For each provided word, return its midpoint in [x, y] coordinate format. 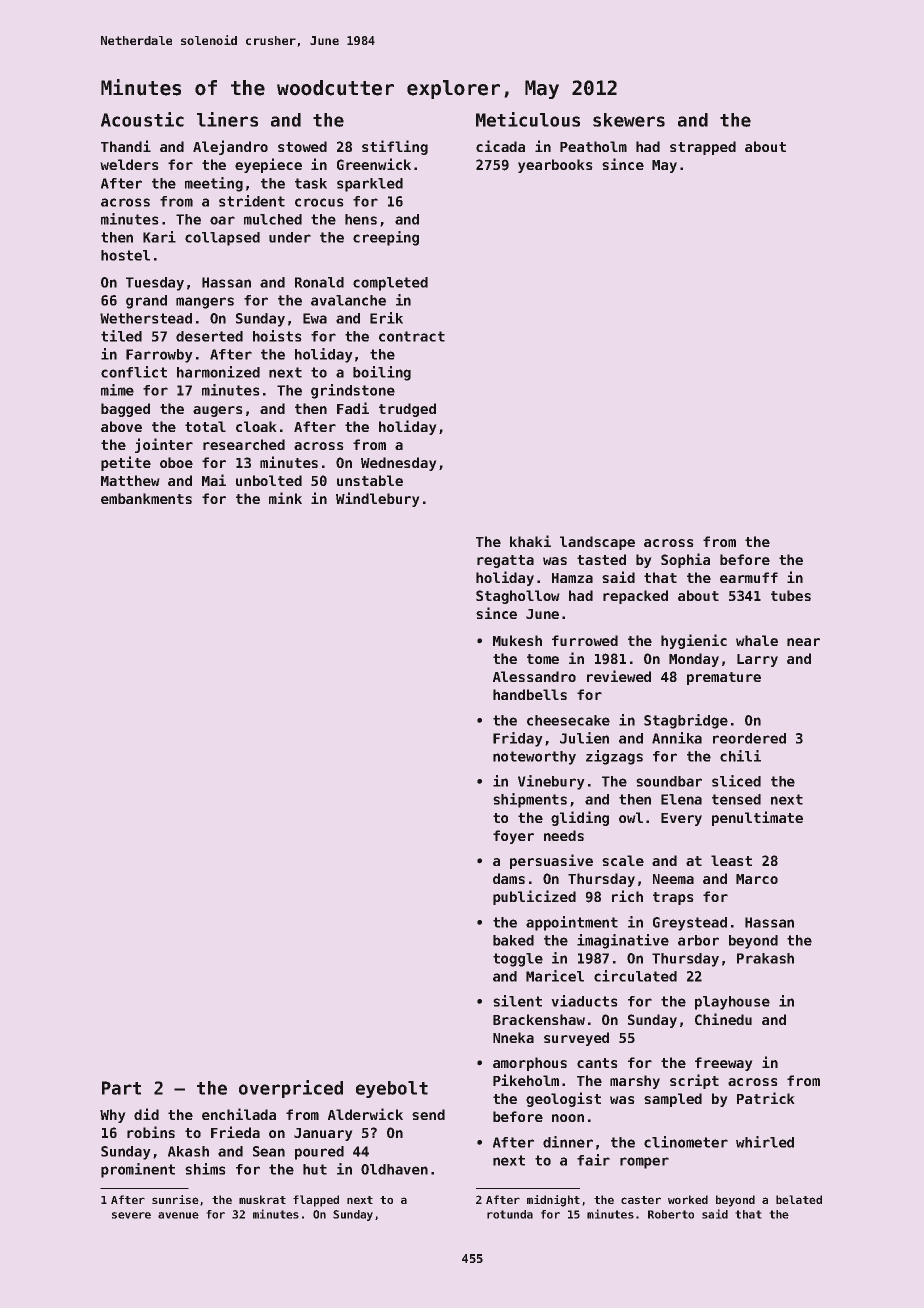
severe [131, 1215]
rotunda [510, 1214]
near [803, 642]
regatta [505, 561]
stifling [395, 147]
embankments [146, 498]
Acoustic [142, 119]
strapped [703, 148]
